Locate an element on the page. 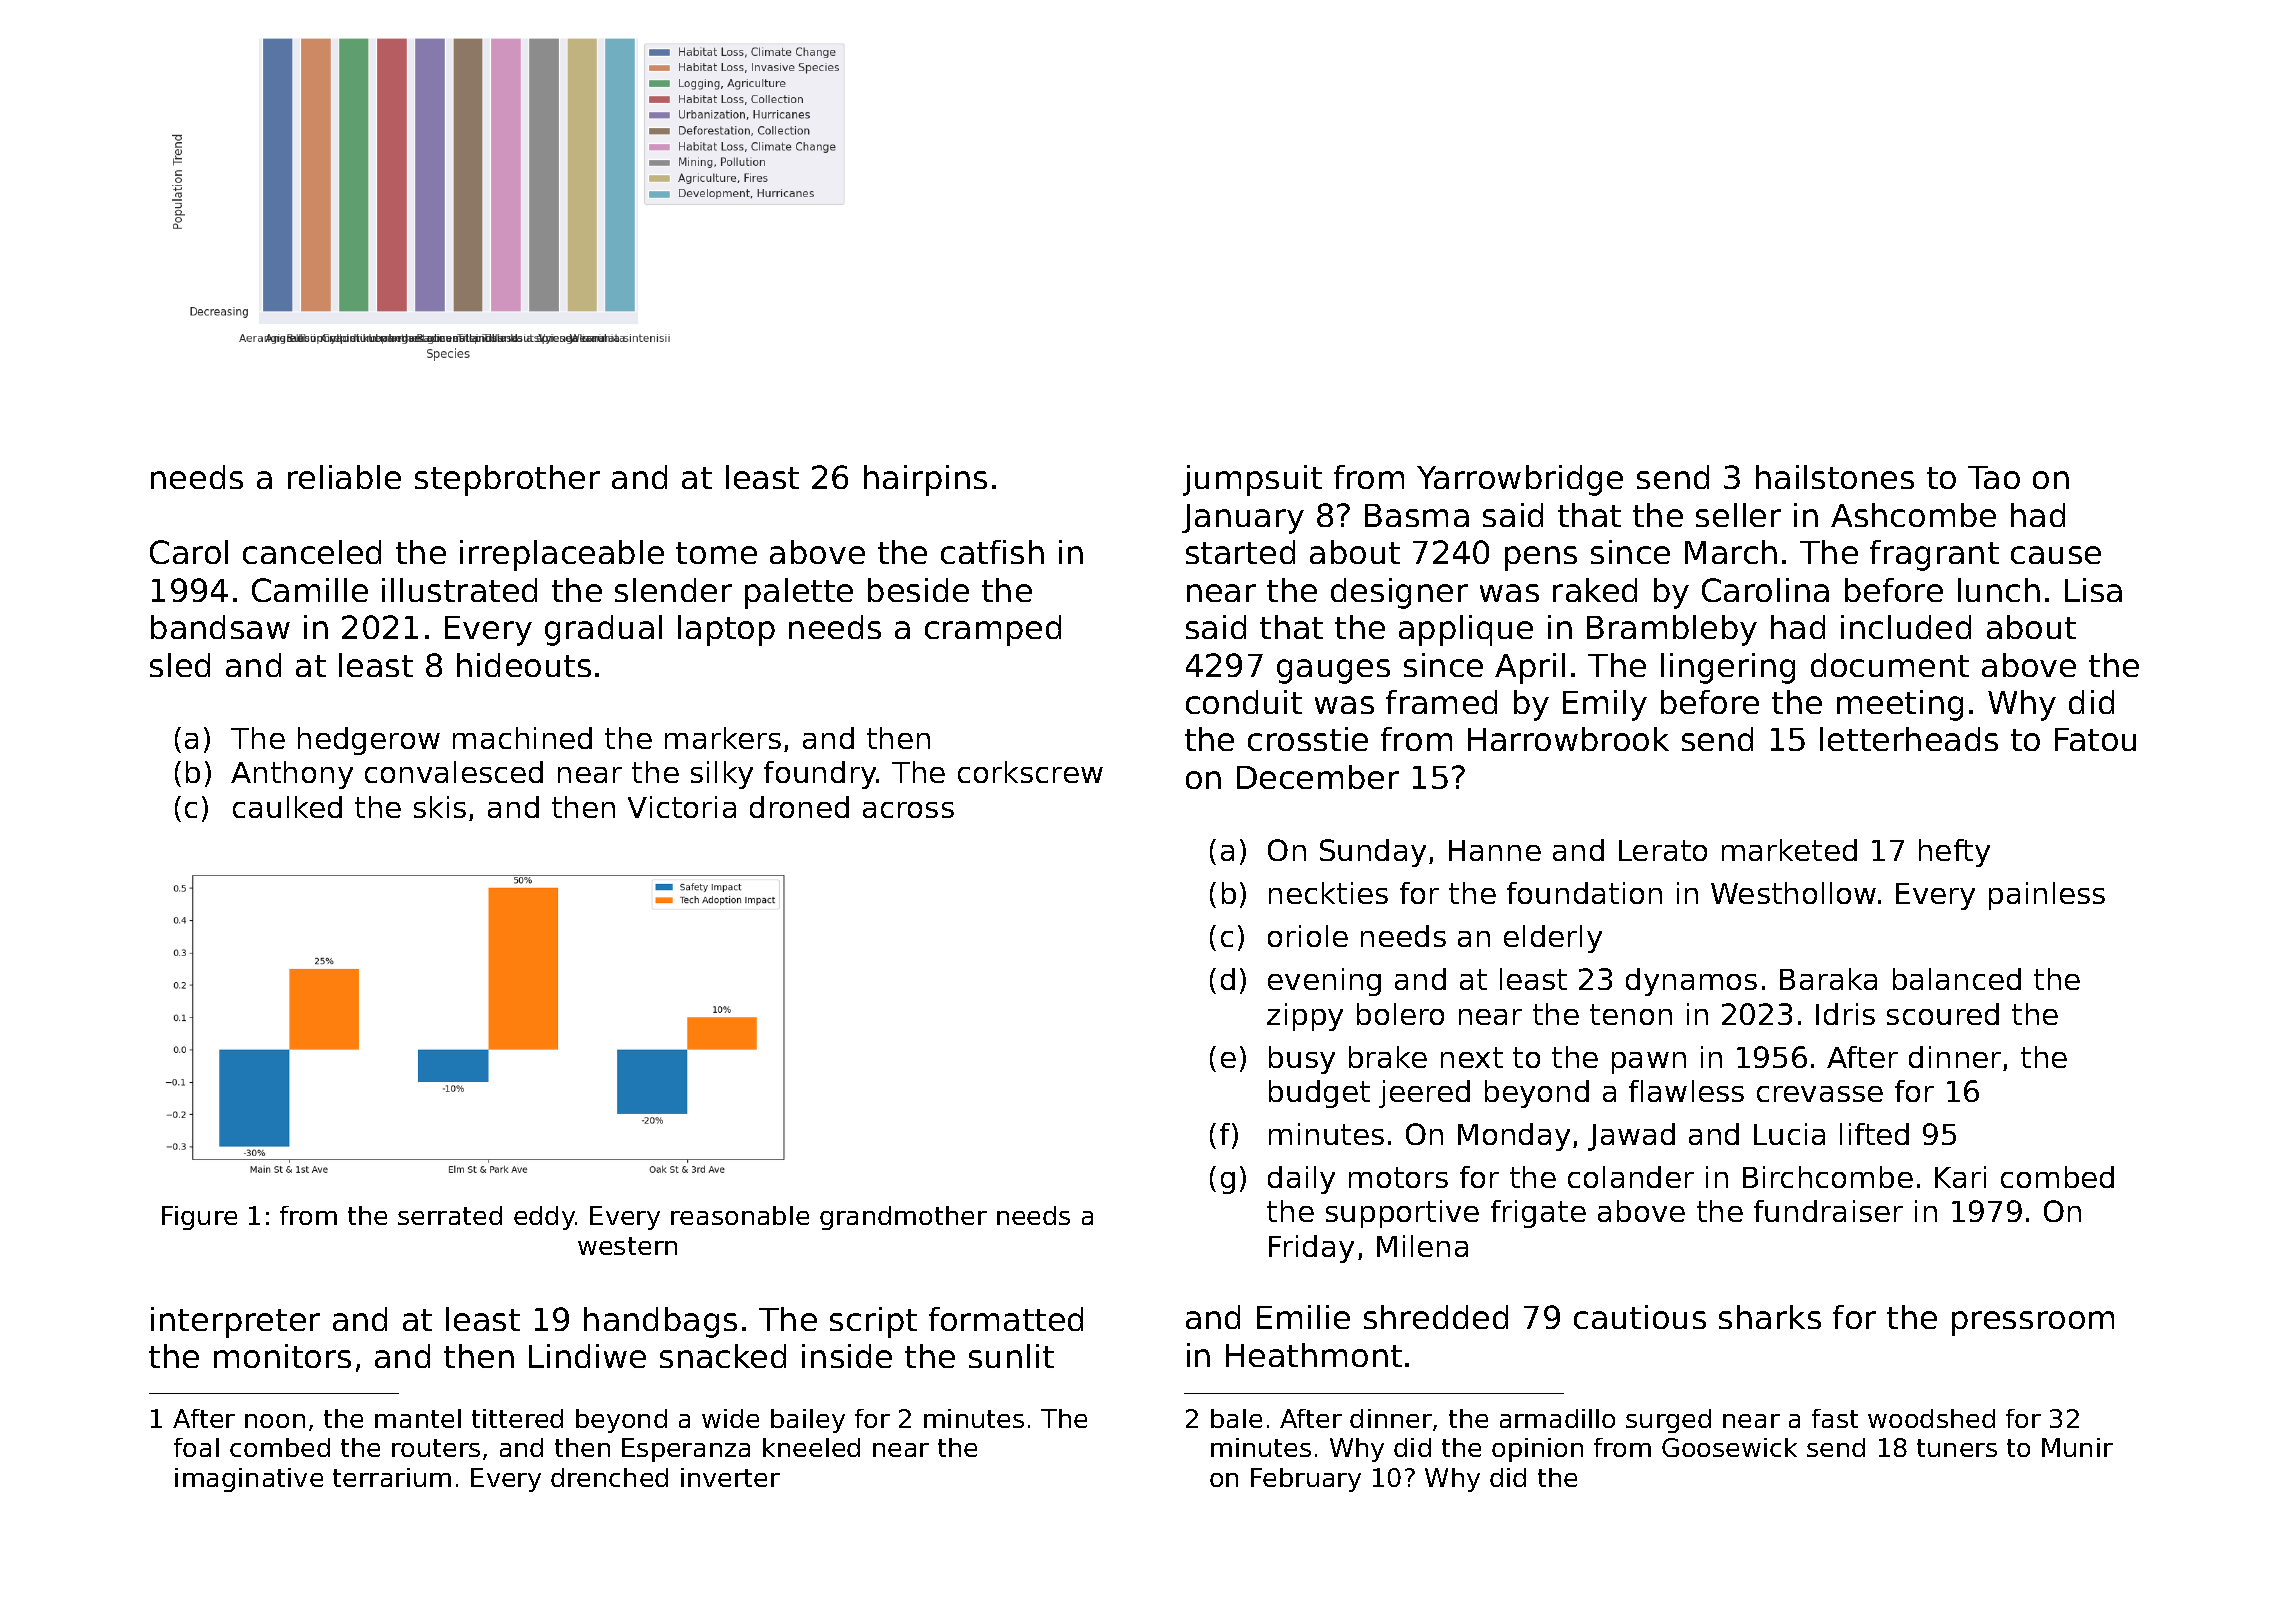 This image has height=1620, width=2292. Baraka is located at coordinates (1828, 979).
